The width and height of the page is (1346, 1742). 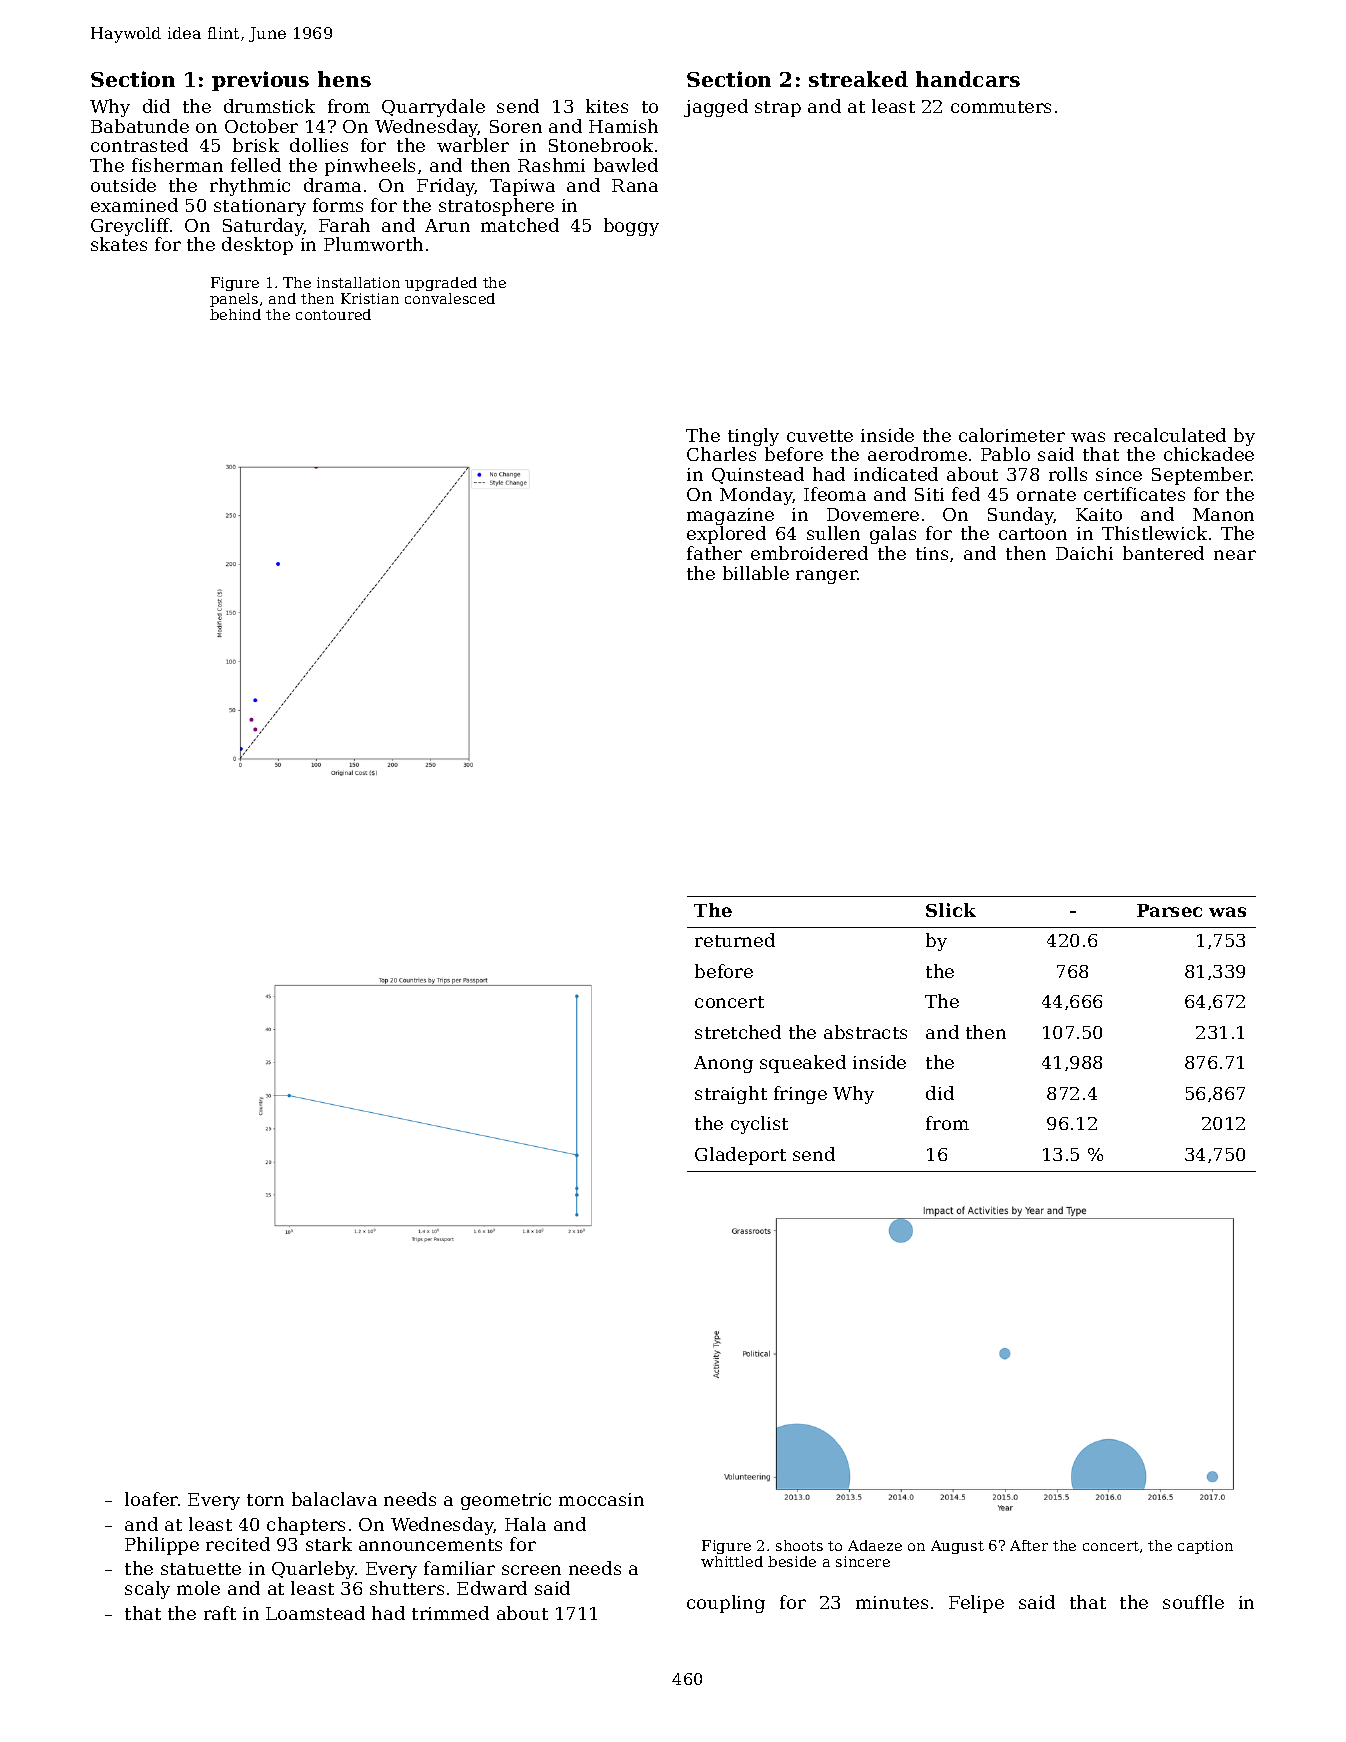 I want to click on Adaeze, so click(x=875, y=1545).
